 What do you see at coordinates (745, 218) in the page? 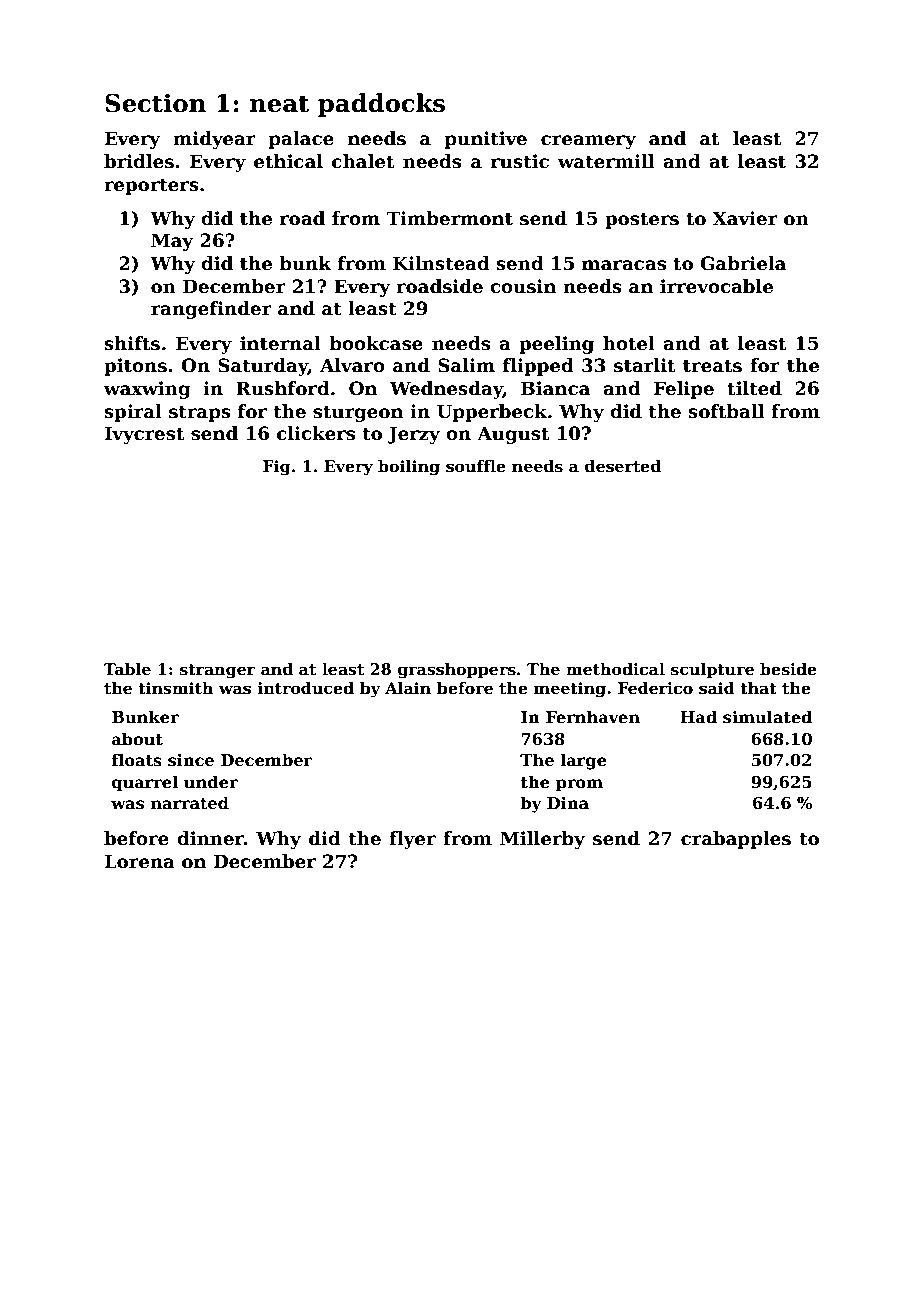
I see `Xavier` at bounding box center [745, 218].
